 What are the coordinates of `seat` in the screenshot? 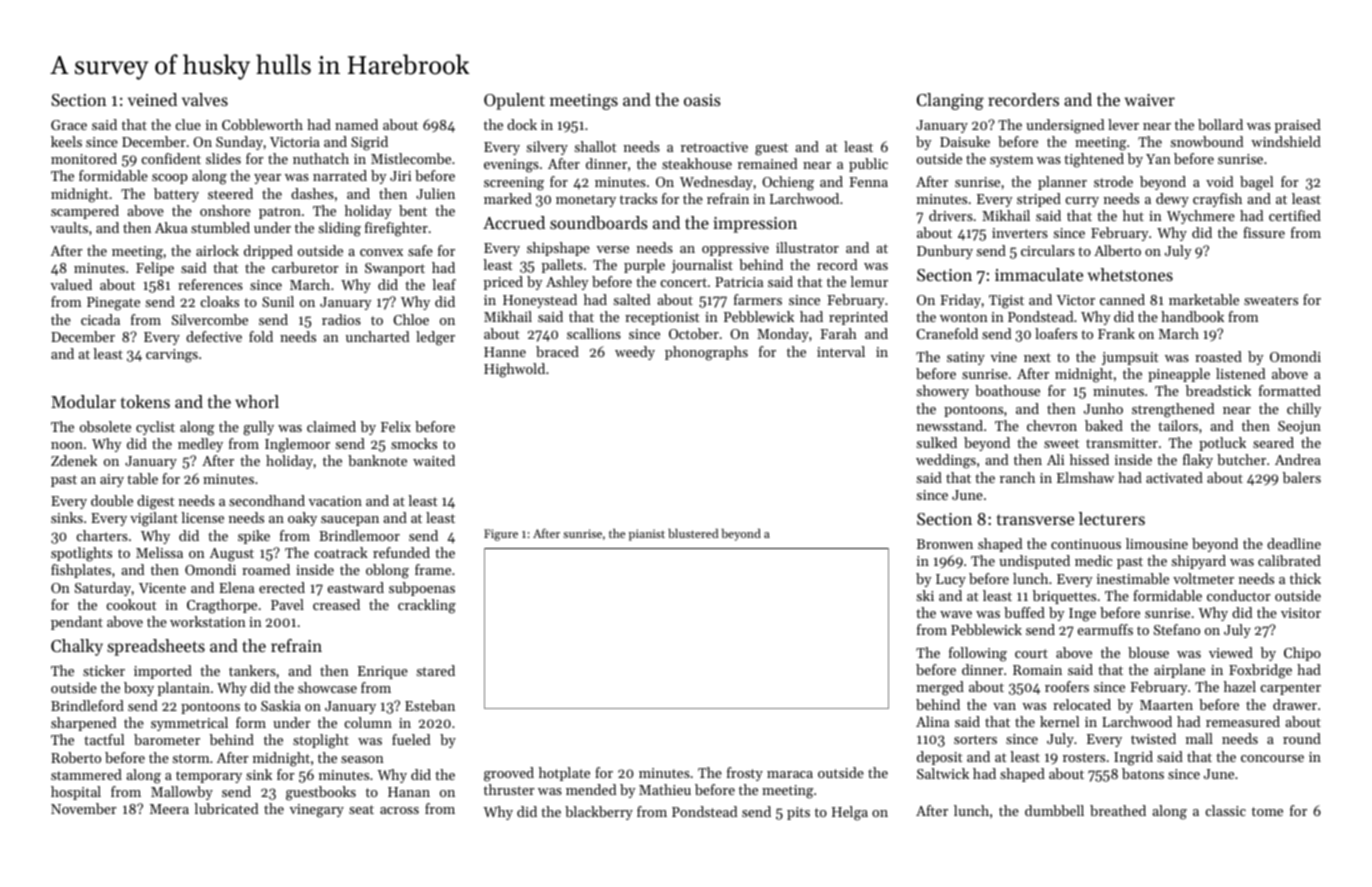 It's located at (361, 809).
